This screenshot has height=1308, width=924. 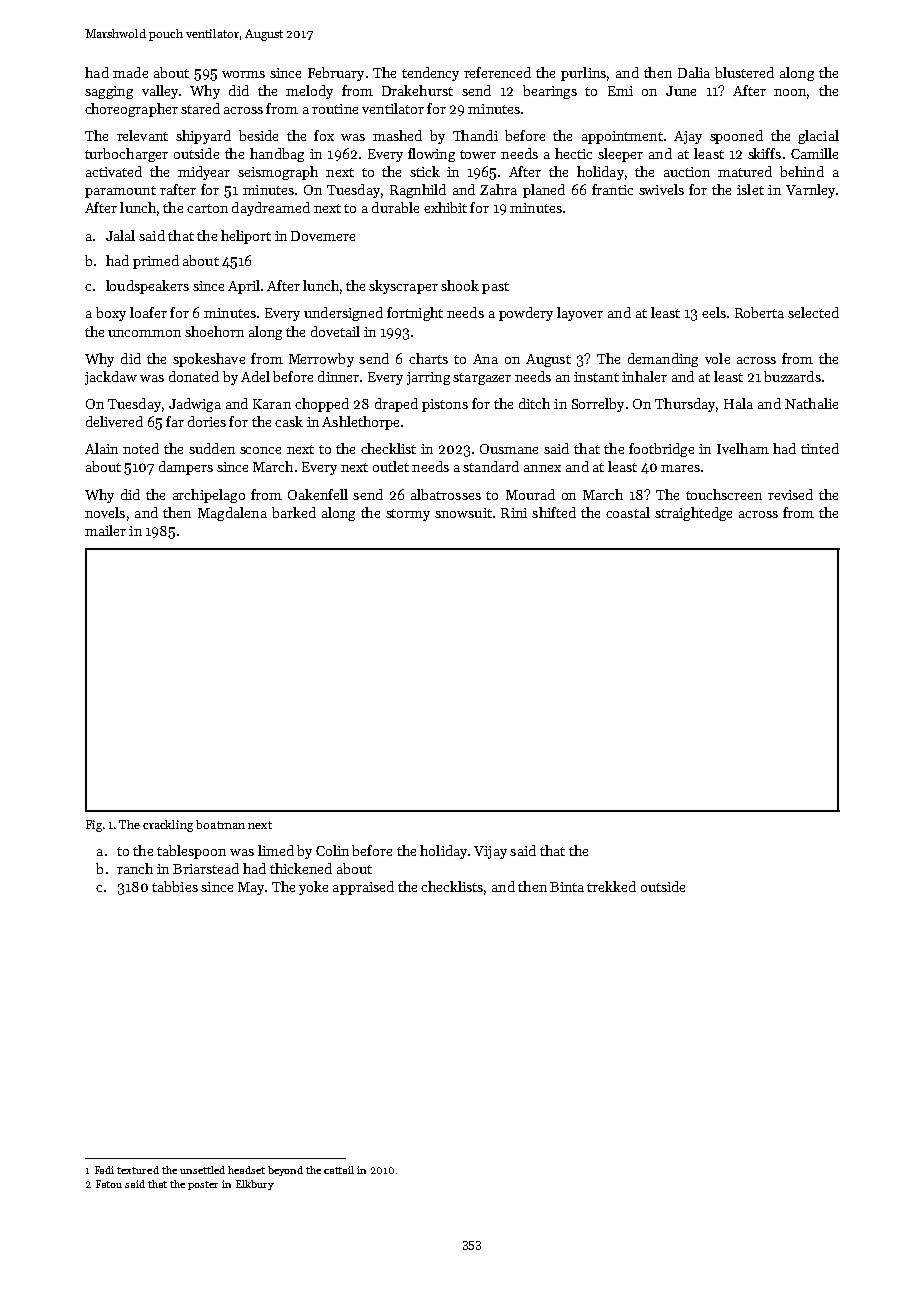 I want to click on shifted, so click(x=554, y=512).
